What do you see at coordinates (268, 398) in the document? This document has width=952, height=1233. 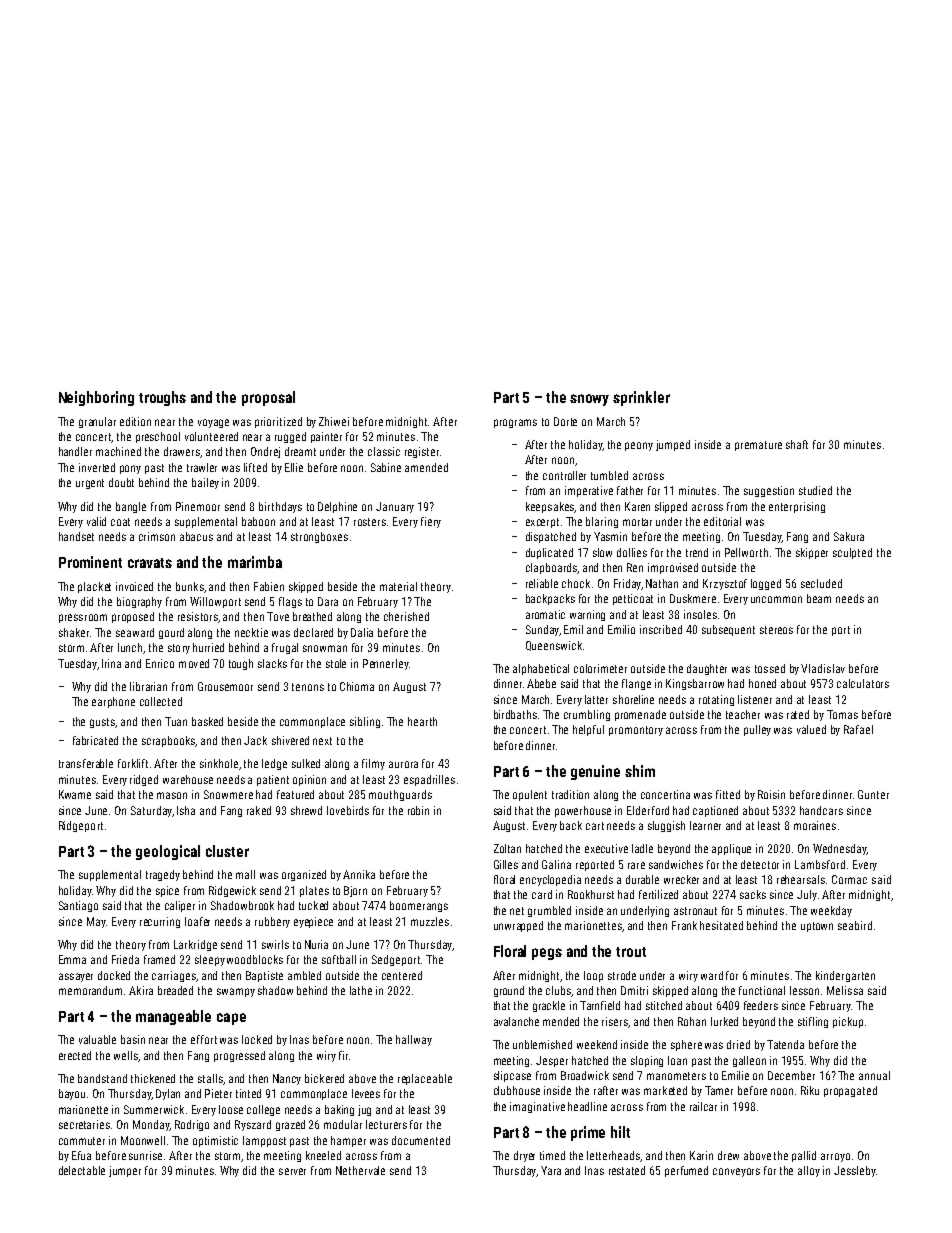 I see `proposal` at bounding box center [268, 398].
